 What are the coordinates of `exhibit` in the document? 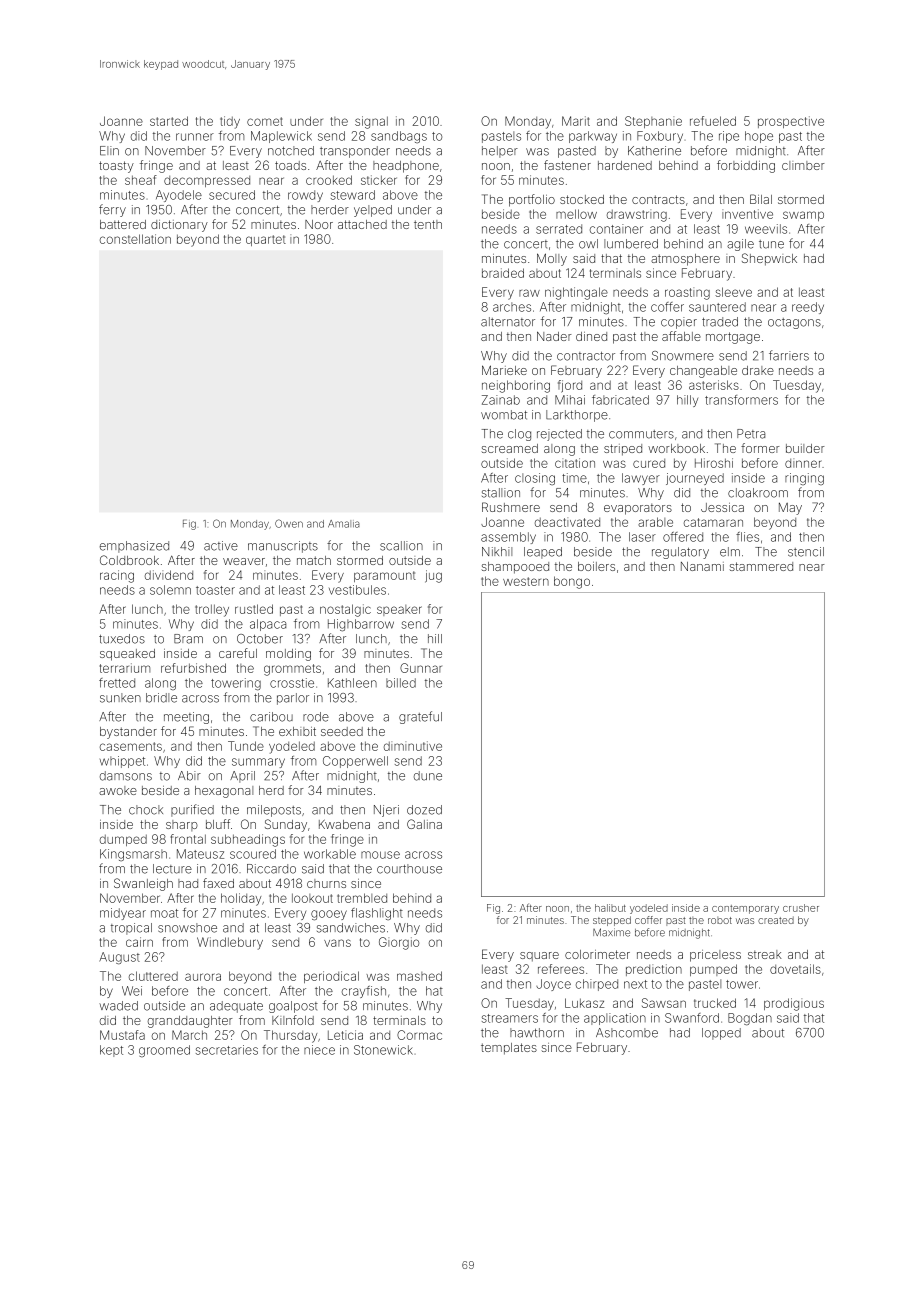 It's located at (297, 731).
